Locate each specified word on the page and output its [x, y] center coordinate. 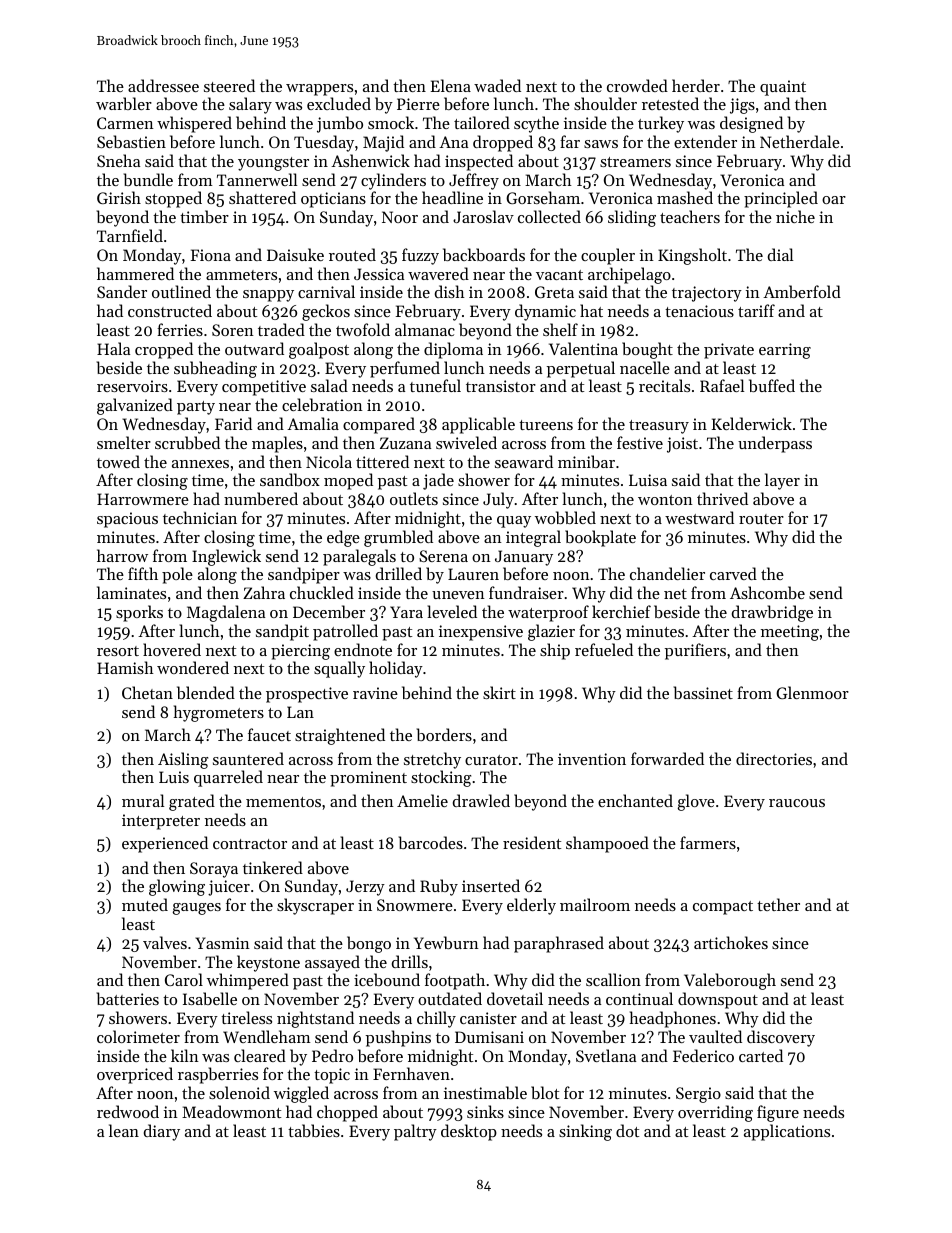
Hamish [125, 667]
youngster [273, 164]
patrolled [345, 632]
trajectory [707, 294]
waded [497, 85]
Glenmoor [812, 692]
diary [162, 1132]
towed [118, 461]
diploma [453, 350]
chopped [347, 1113]
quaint [783, 88]
